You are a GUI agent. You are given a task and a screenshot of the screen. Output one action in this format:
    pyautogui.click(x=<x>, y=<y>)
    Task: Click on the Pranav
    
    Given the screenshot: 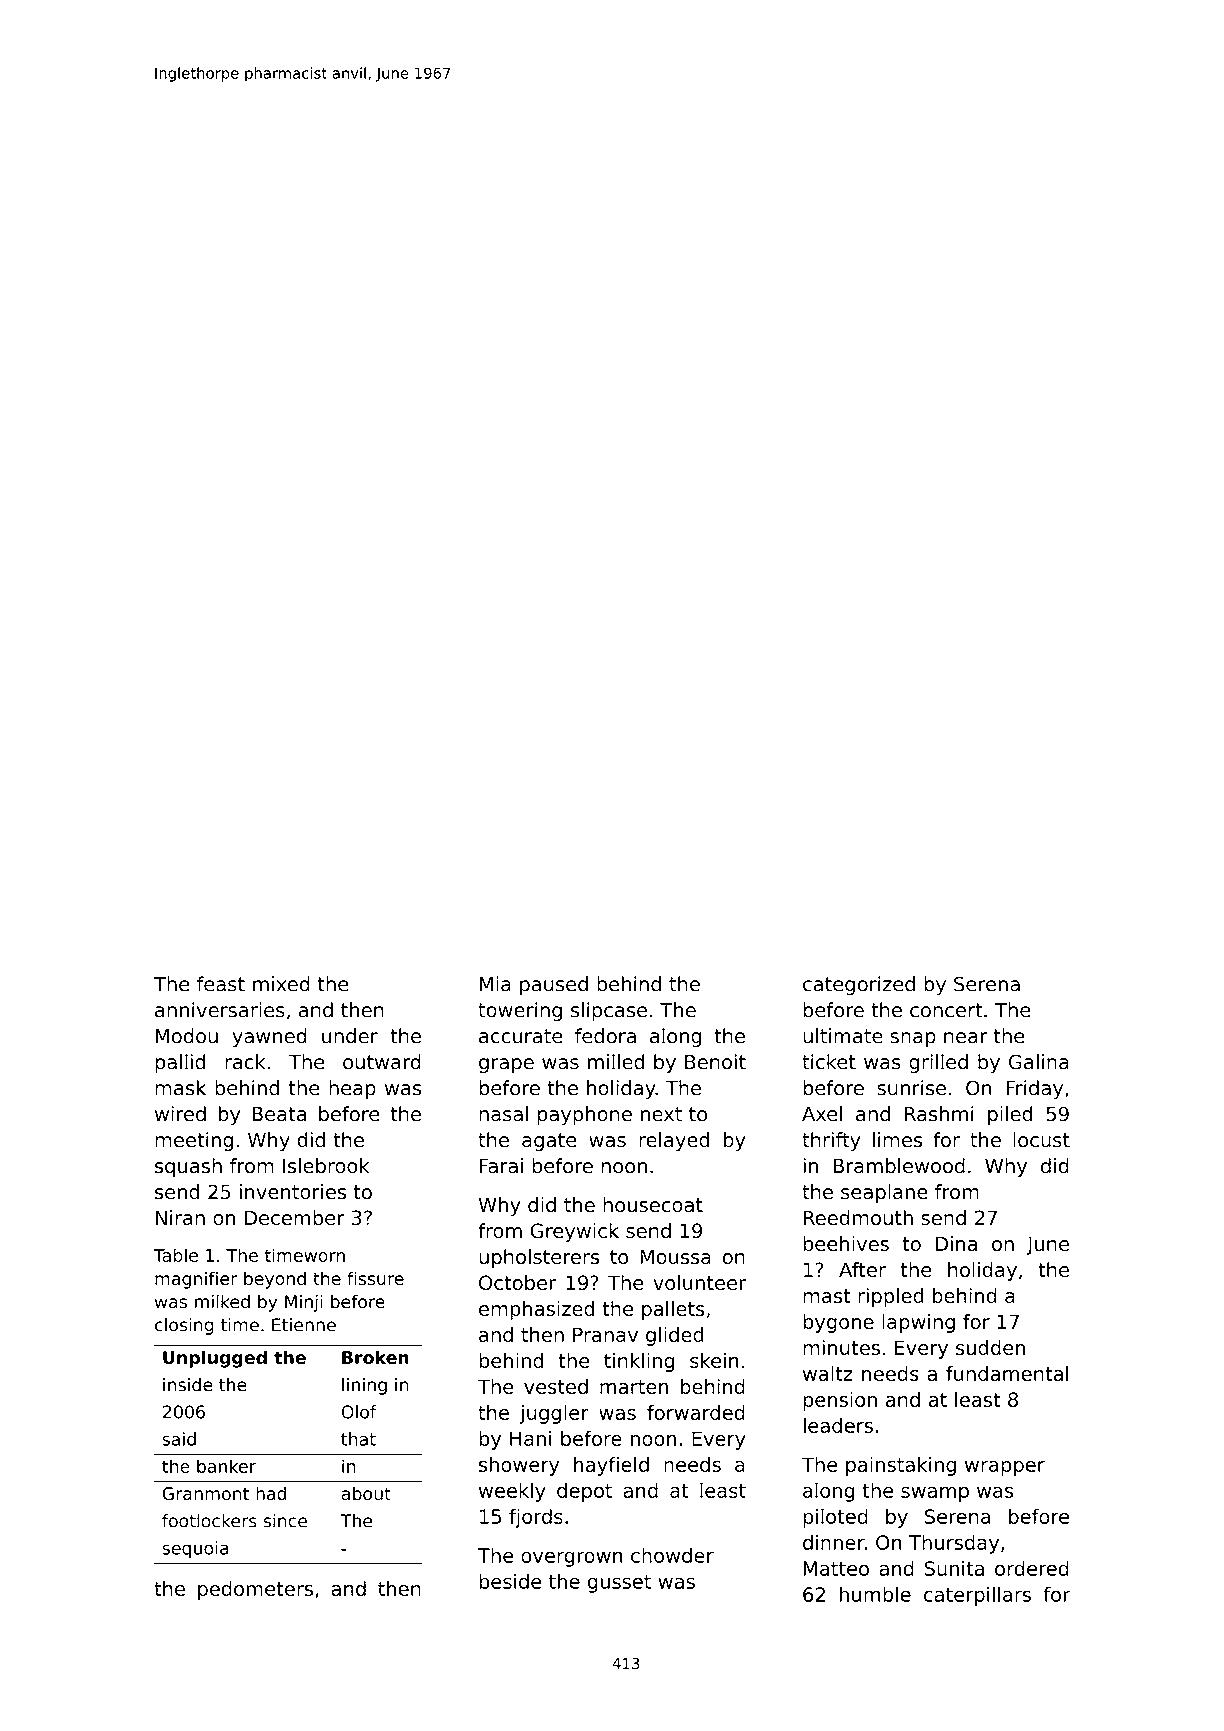 What is the action you would take?
    pyautogui.click(x=605, y=1334)
